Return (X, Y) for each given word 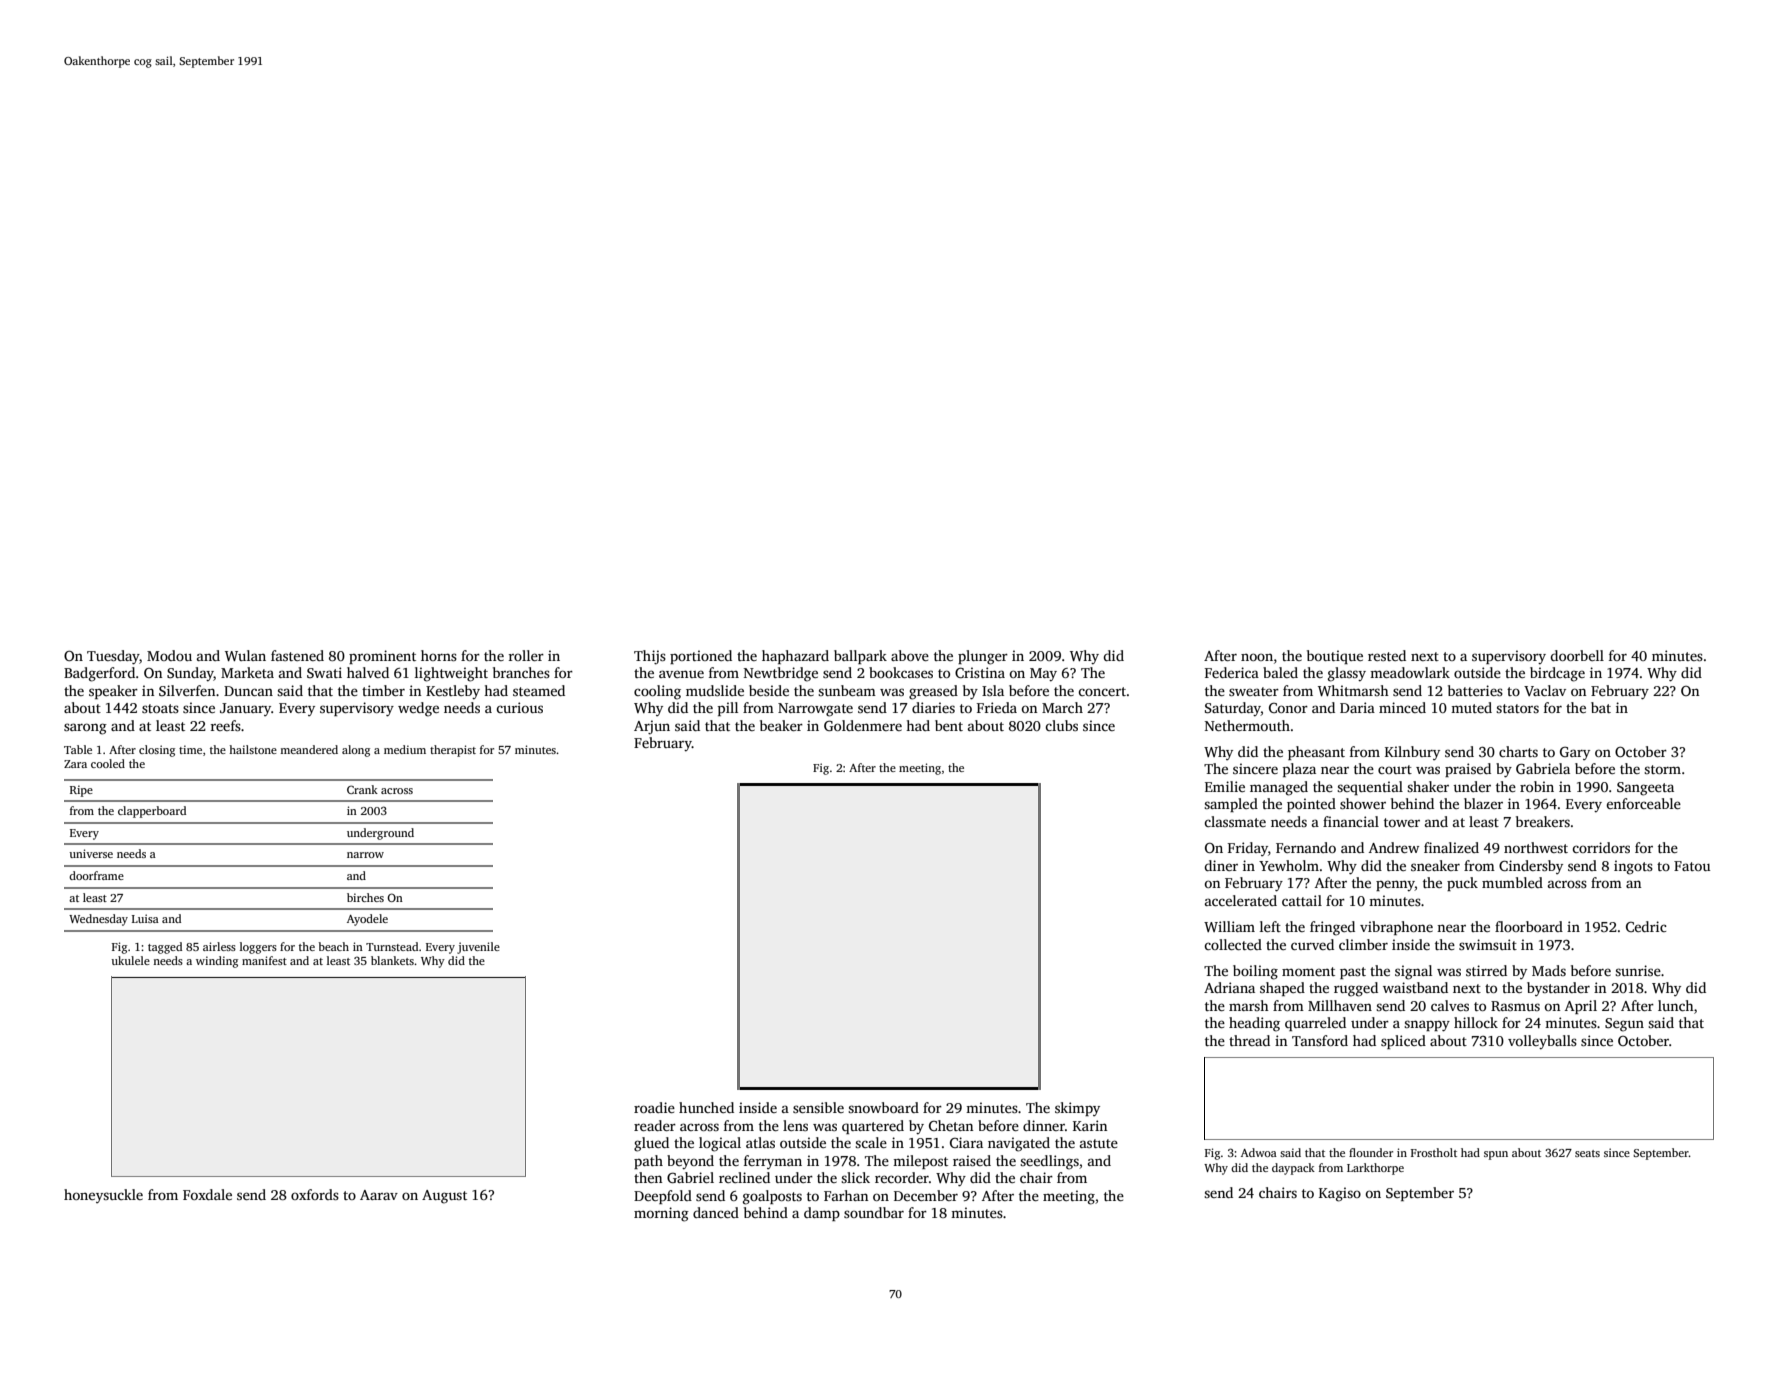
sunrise (1638, 970)
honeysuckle (103, 1196)
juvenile (478, 948)
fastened (297, 655)
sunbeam (847, 690)
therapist (453, 751)
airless (219, 946)
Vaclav (1545, 690)
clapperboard (152, 812)
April (1581, 1007)
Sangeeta (1645, 789)
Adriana (1229, 987)
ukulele (130, 960)
